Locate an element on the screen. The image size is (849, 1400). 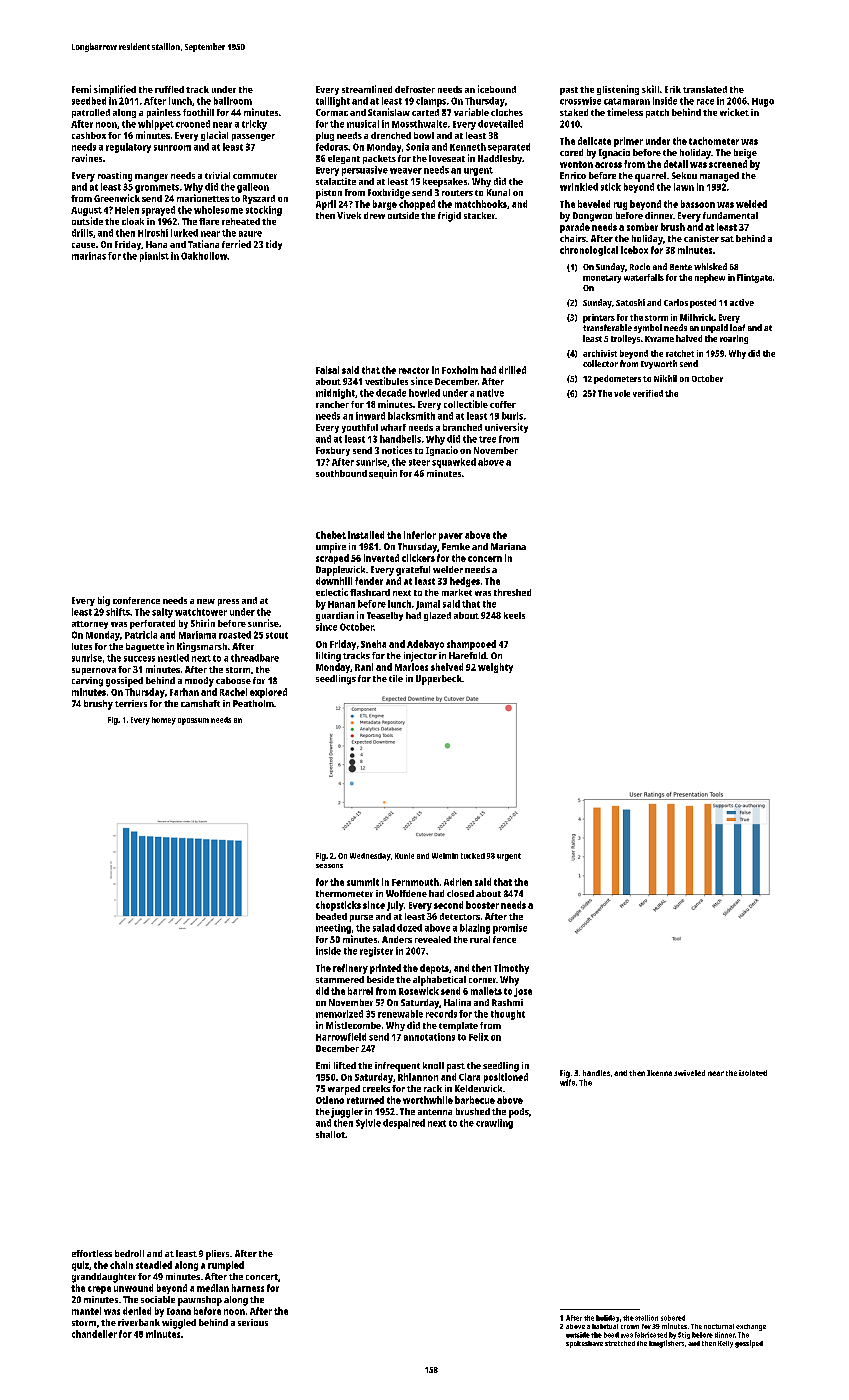
tricky is located at coordinates (254, 125).
